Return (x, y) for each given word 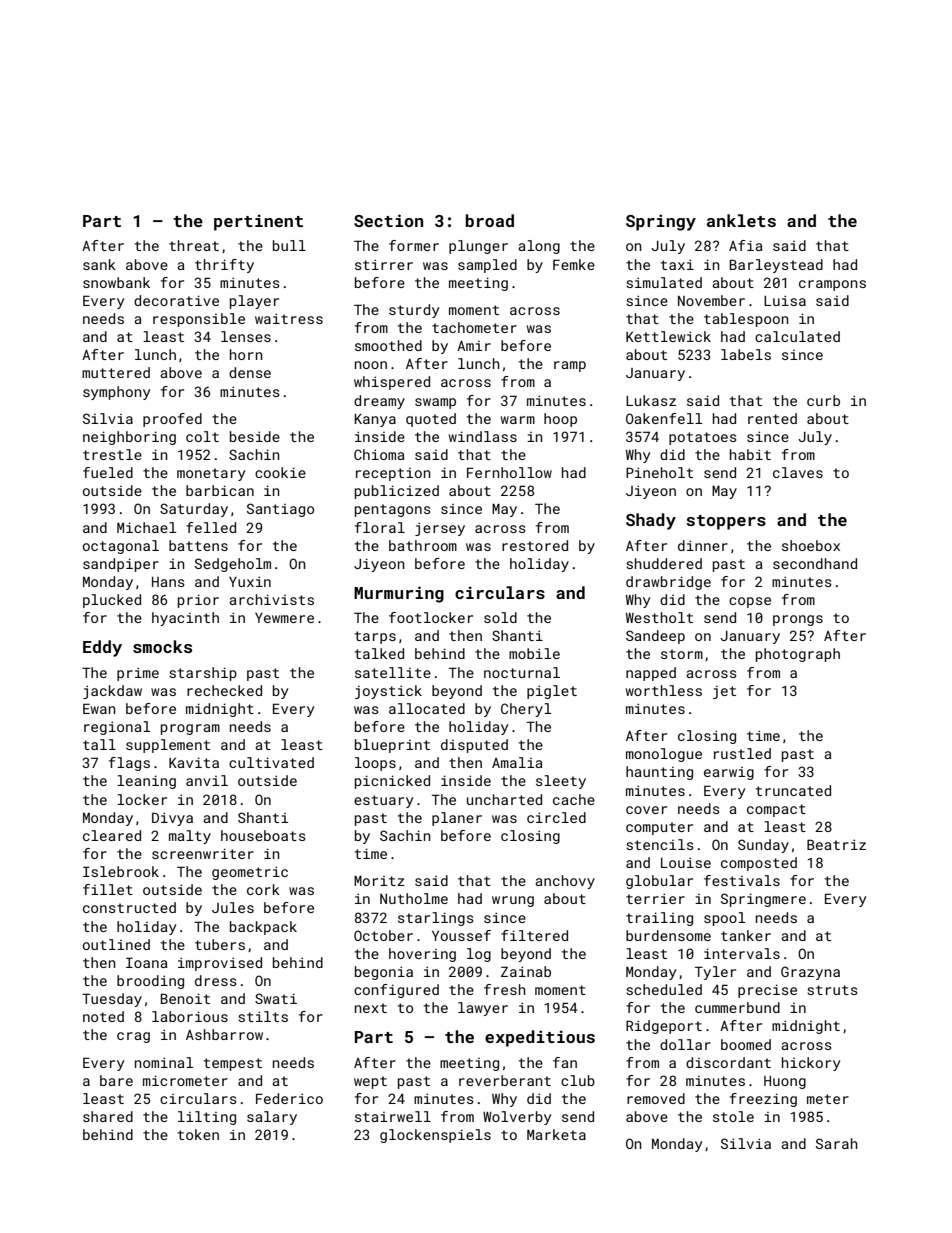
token (198, 1134)
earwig (729, 773)
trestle (112, 454)
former (414, 245)
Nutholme (414, 898)
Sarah (837, 1143)
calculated (797, 336)
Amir (474, 346)
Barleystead (776, 266)
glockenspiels (435, 1136)
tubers (220, 944)
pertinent (258, 222)
